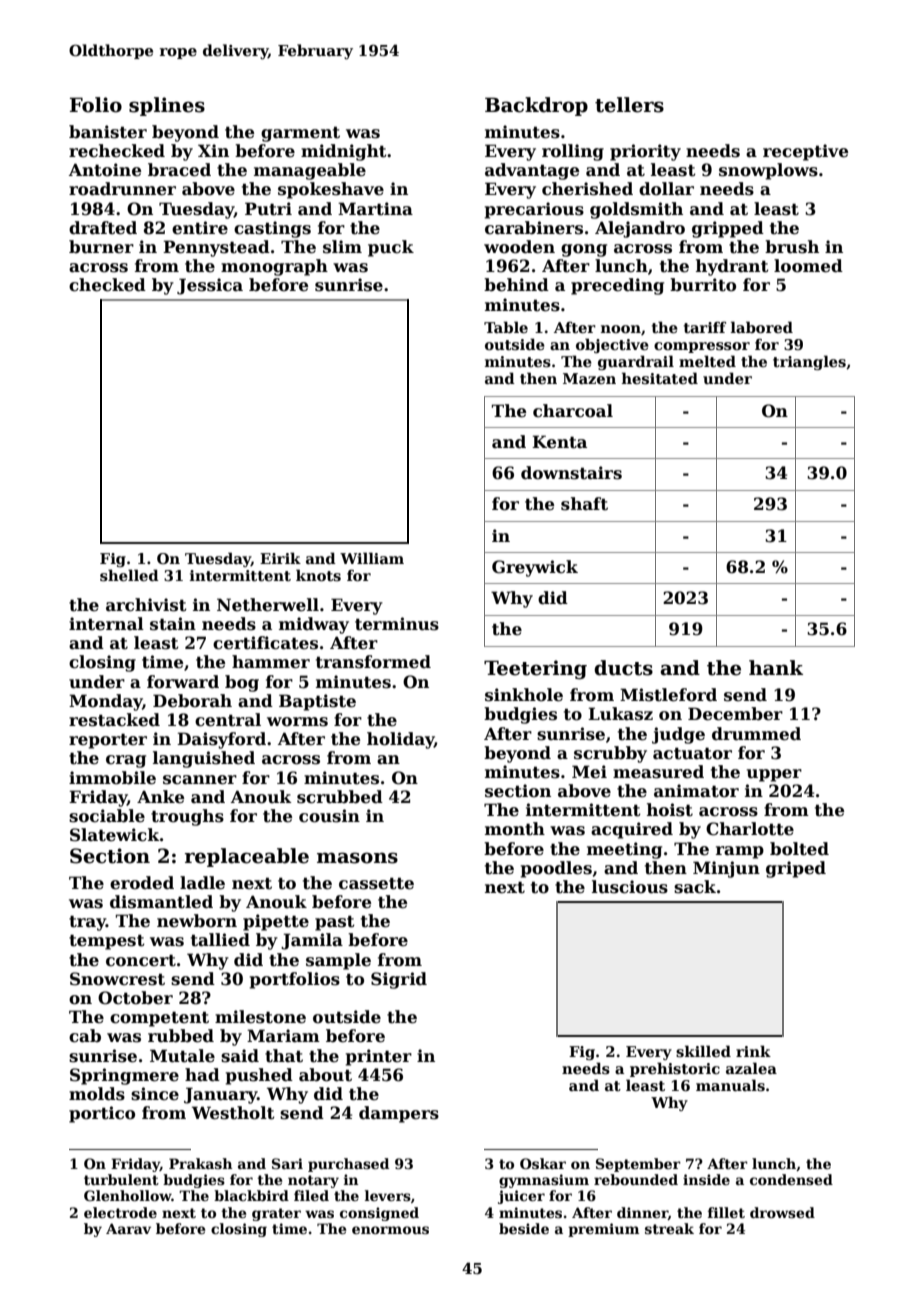 The height and width of the screenshot is (1314, 924). I want to click on knots, so click(318, 575).
